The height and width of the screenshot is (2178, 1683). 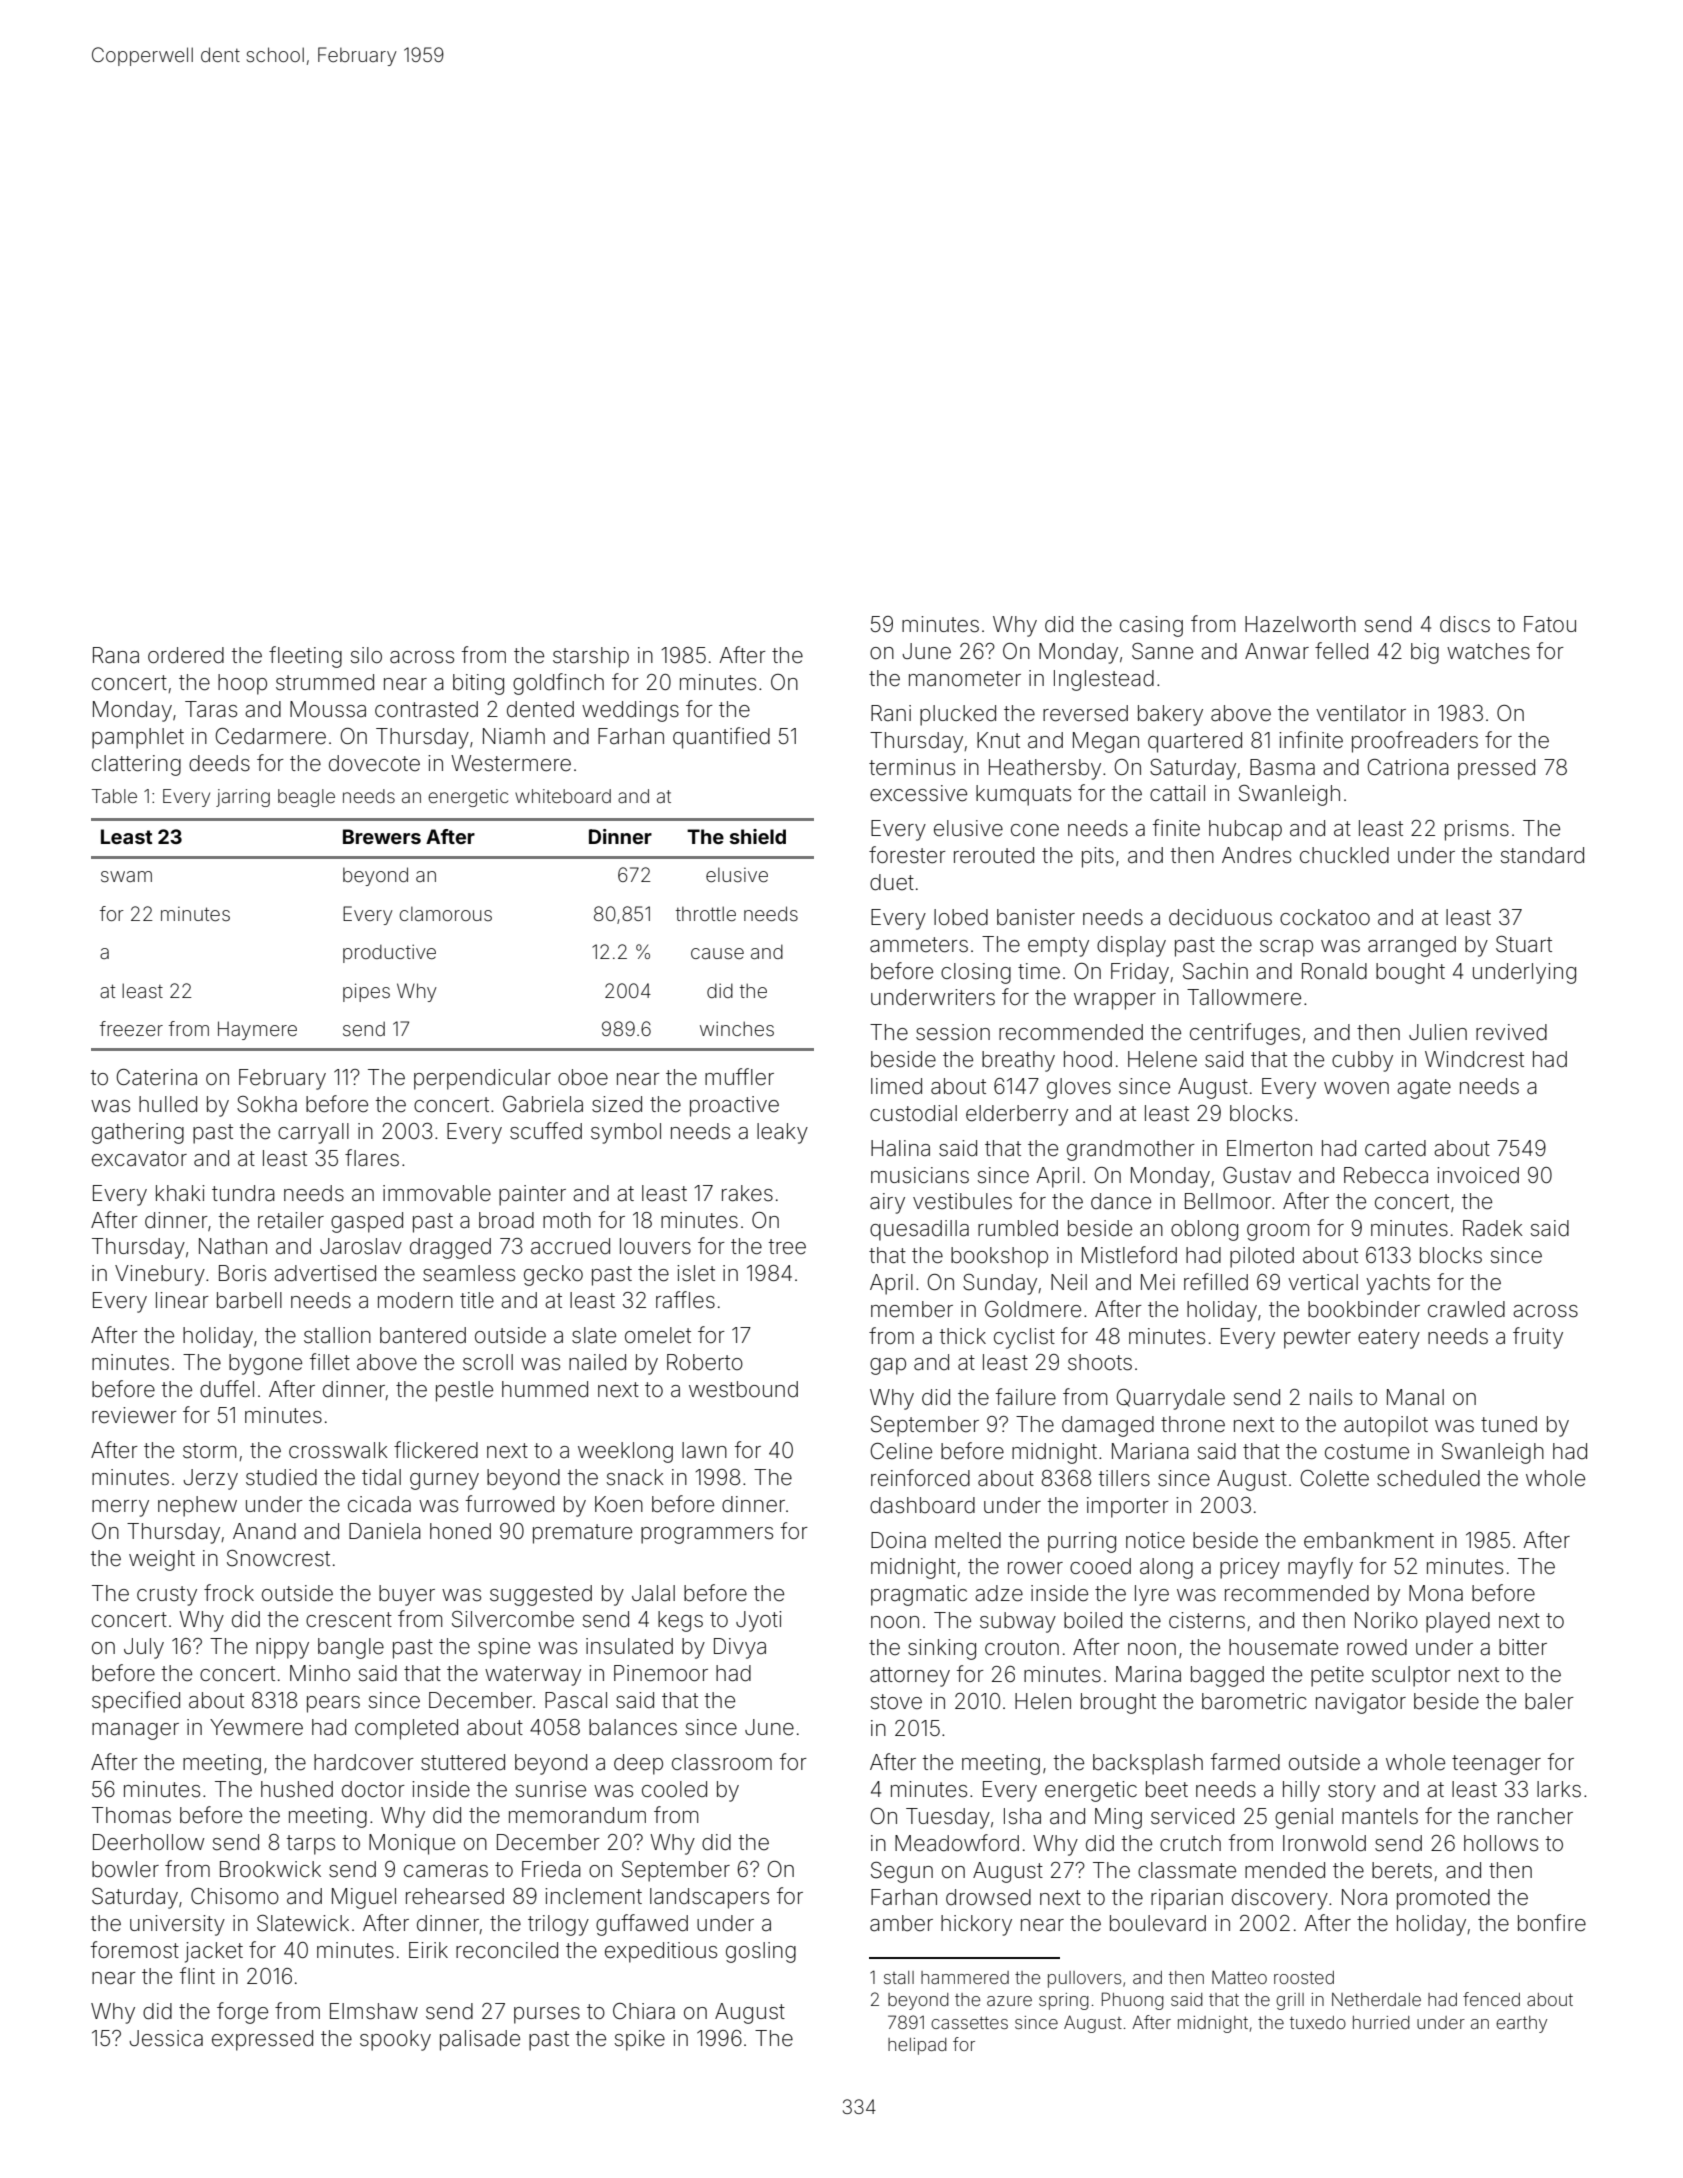 I want to click on khaki, so click(x=180, y=1193).
